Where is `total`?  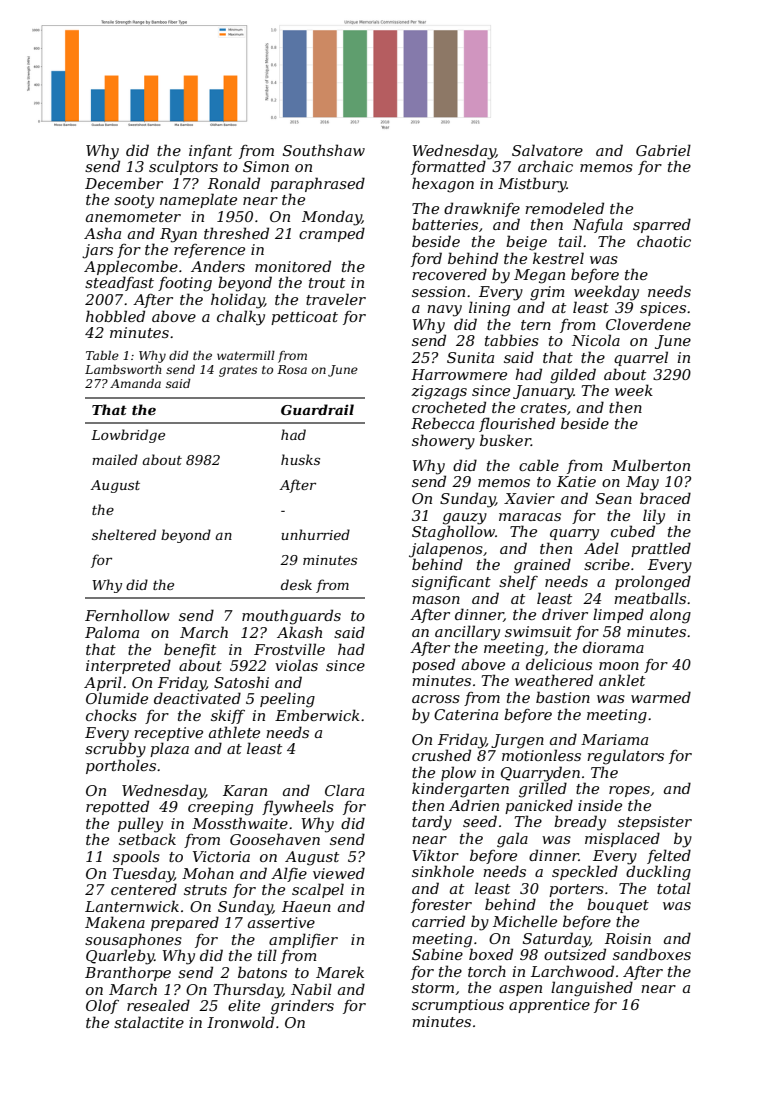
total is located at coordinates (674, 888).
